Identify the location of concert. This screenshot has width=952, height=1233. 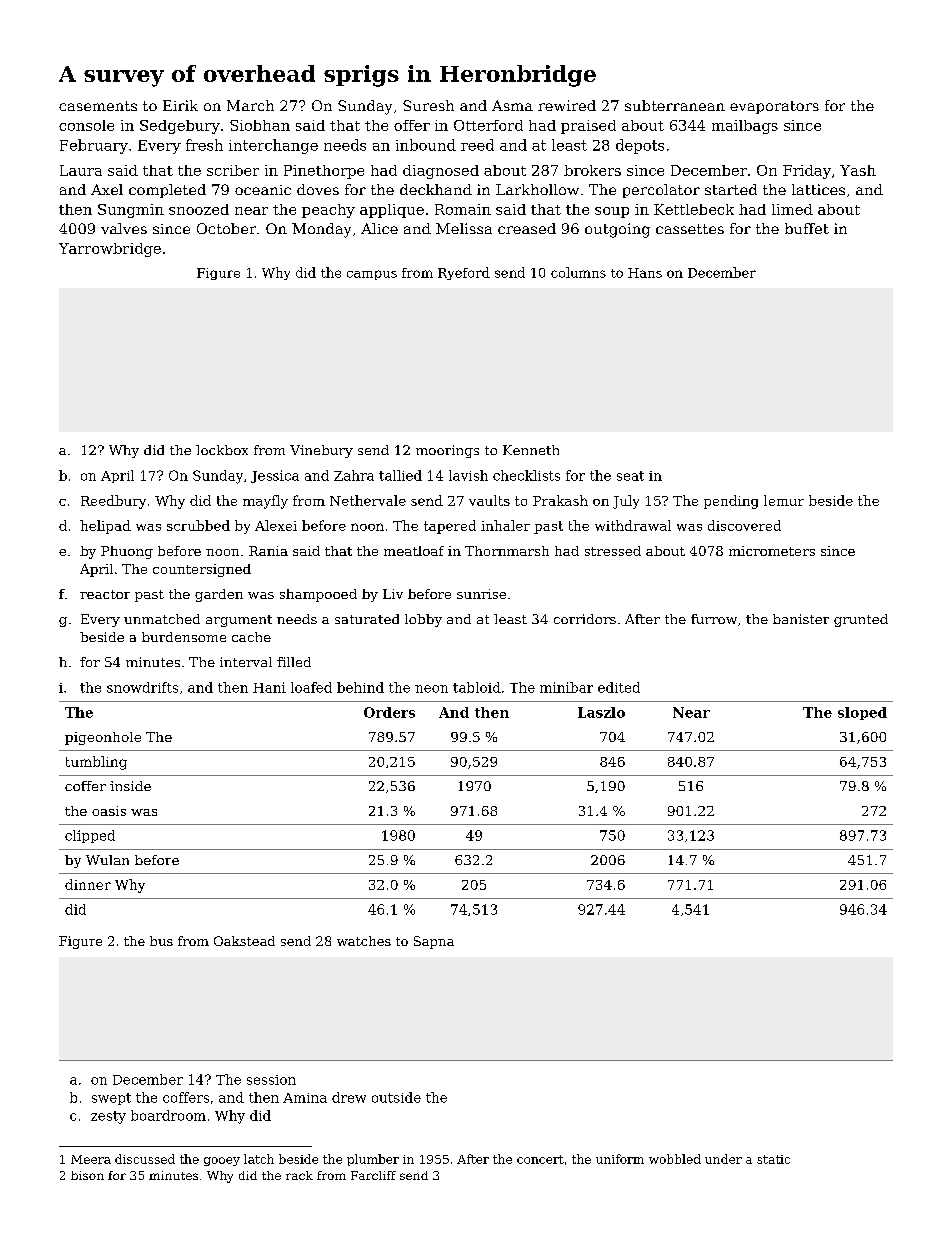
(540, 1159).
